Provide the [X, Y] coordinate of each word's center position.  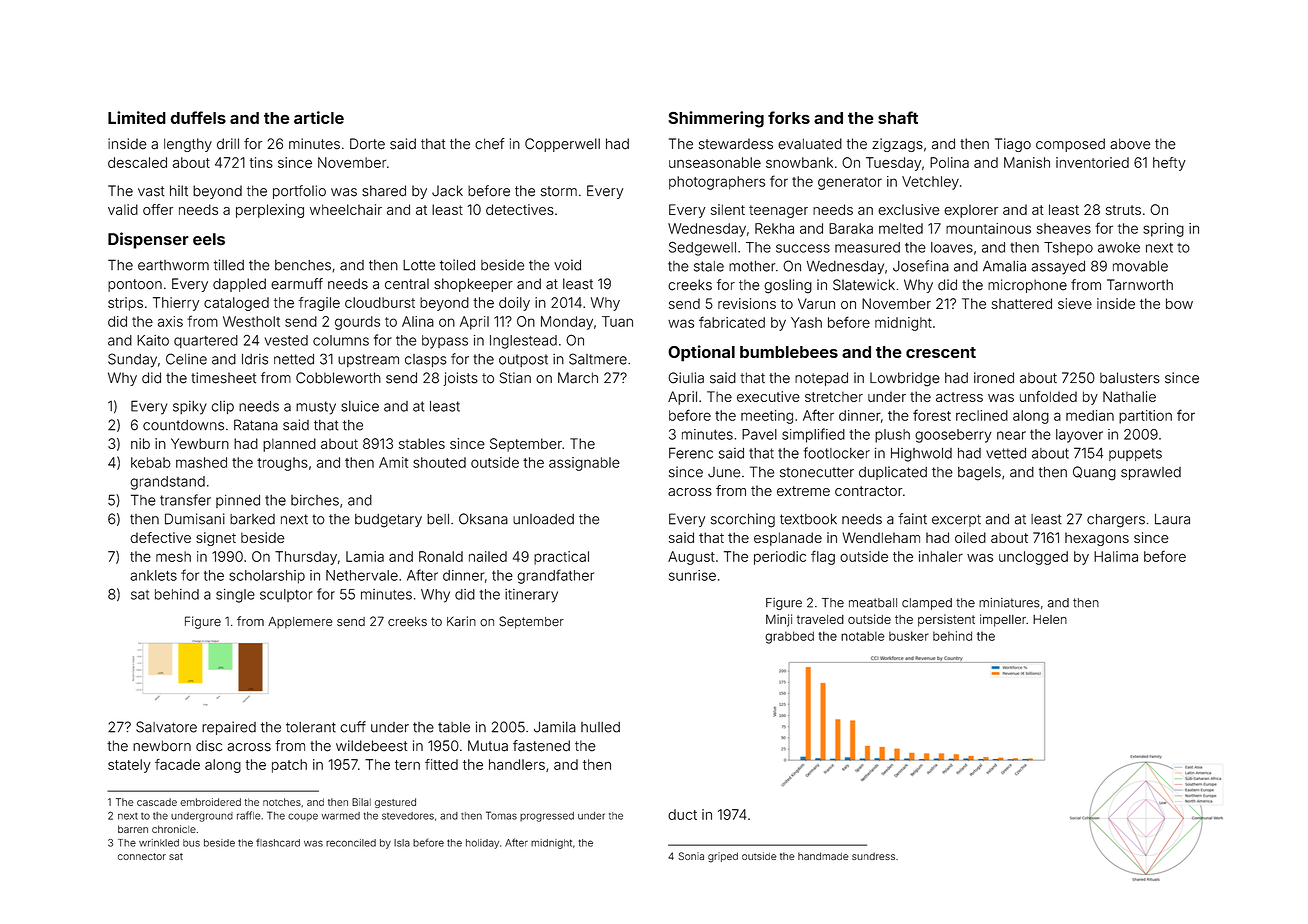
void [567, 265]
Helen [1050, 619]
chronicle [174, 829]
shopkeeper [473, 285]
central [407, 284]
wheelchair [346, 209]
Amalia [1004, 266]
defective [160, 537]
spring [1163, 230]
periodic [780, 558]
